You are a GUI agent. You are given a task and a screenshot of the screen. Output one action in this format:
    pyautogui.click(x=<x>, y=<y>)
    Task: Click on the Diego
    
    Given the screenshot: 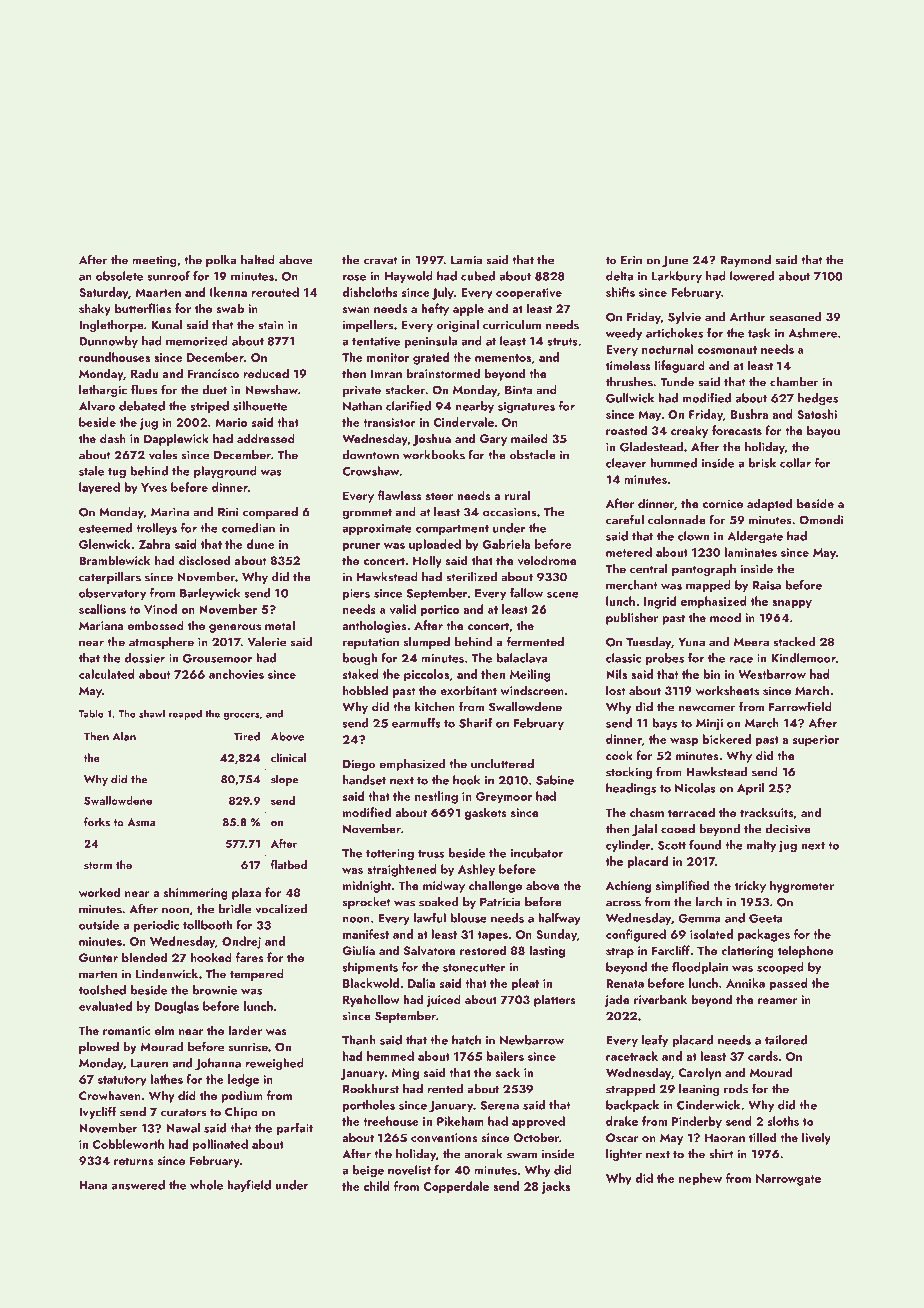 What is the action you would take?
    pyautogui.click(x=359, y=765)
